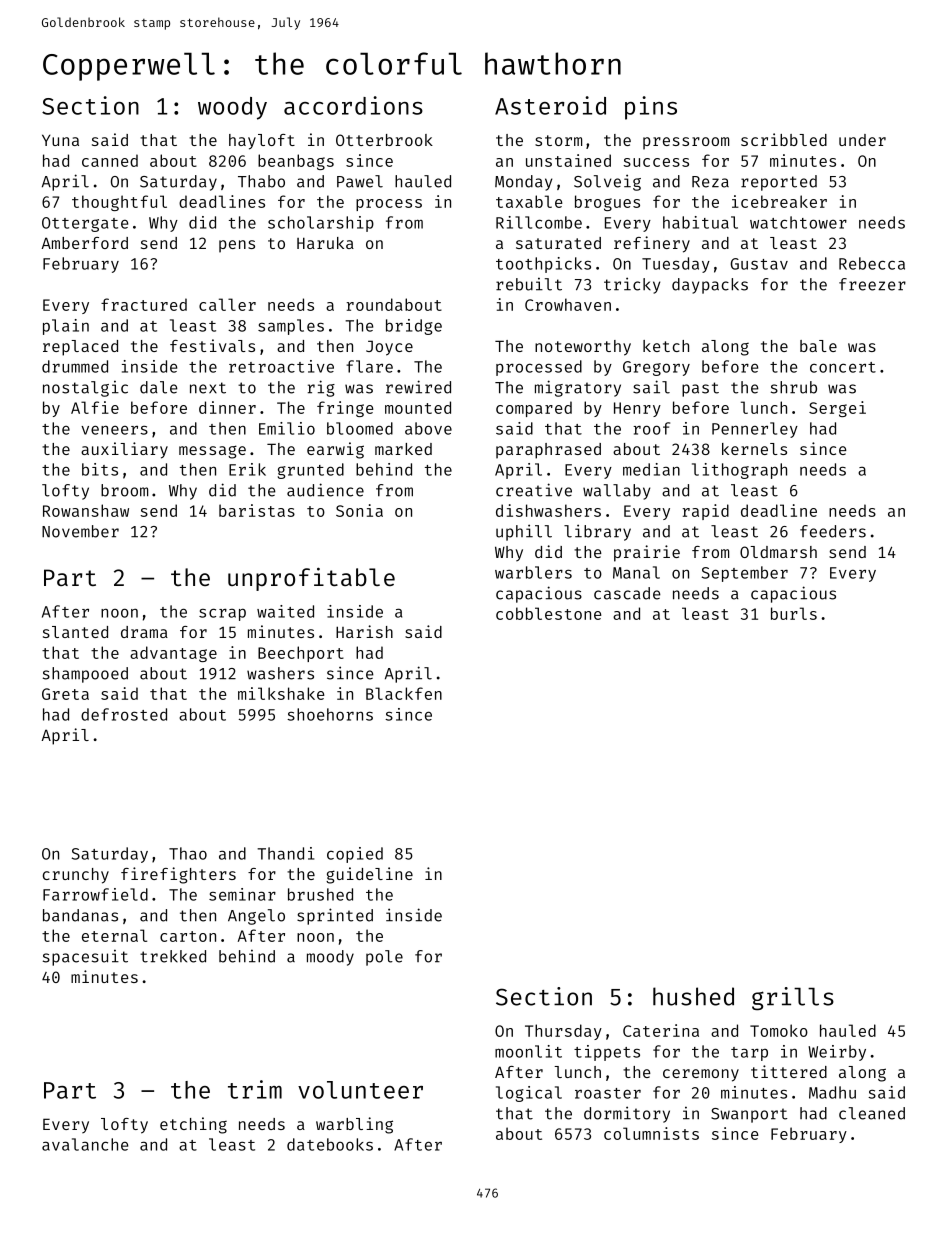  What do you see at coordinates (404, 693) in the document?
I see `Blackfen` at bounding box center [404, 693].
